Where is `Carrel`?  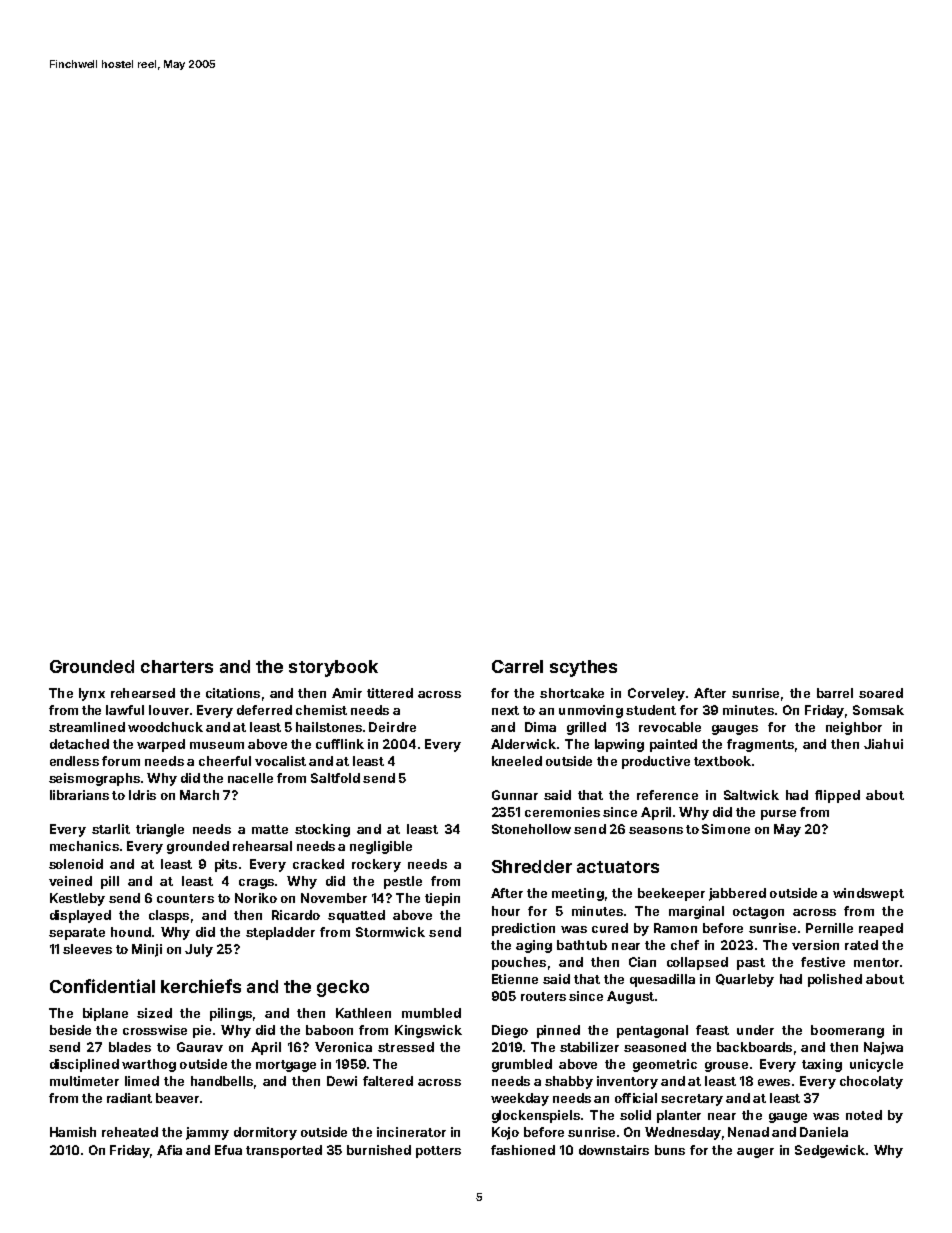 Carrel is located at coordinates (517, 666).
